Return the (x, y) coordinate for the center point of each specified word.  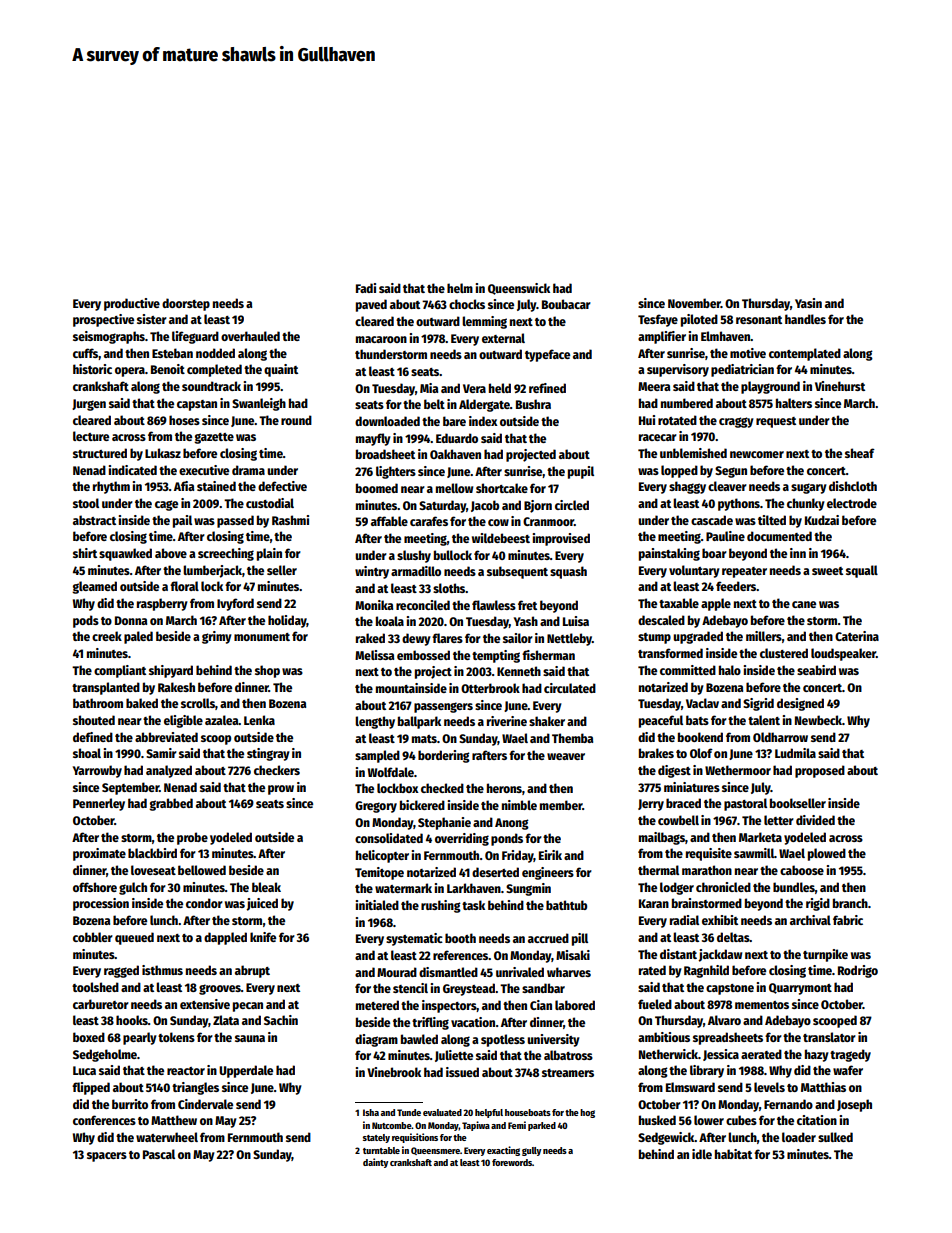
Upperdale (246, 1071)
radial (684, 920)
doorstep (186, 304)
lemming (484, 322)
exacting (503, 1151)
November (694, 303)
